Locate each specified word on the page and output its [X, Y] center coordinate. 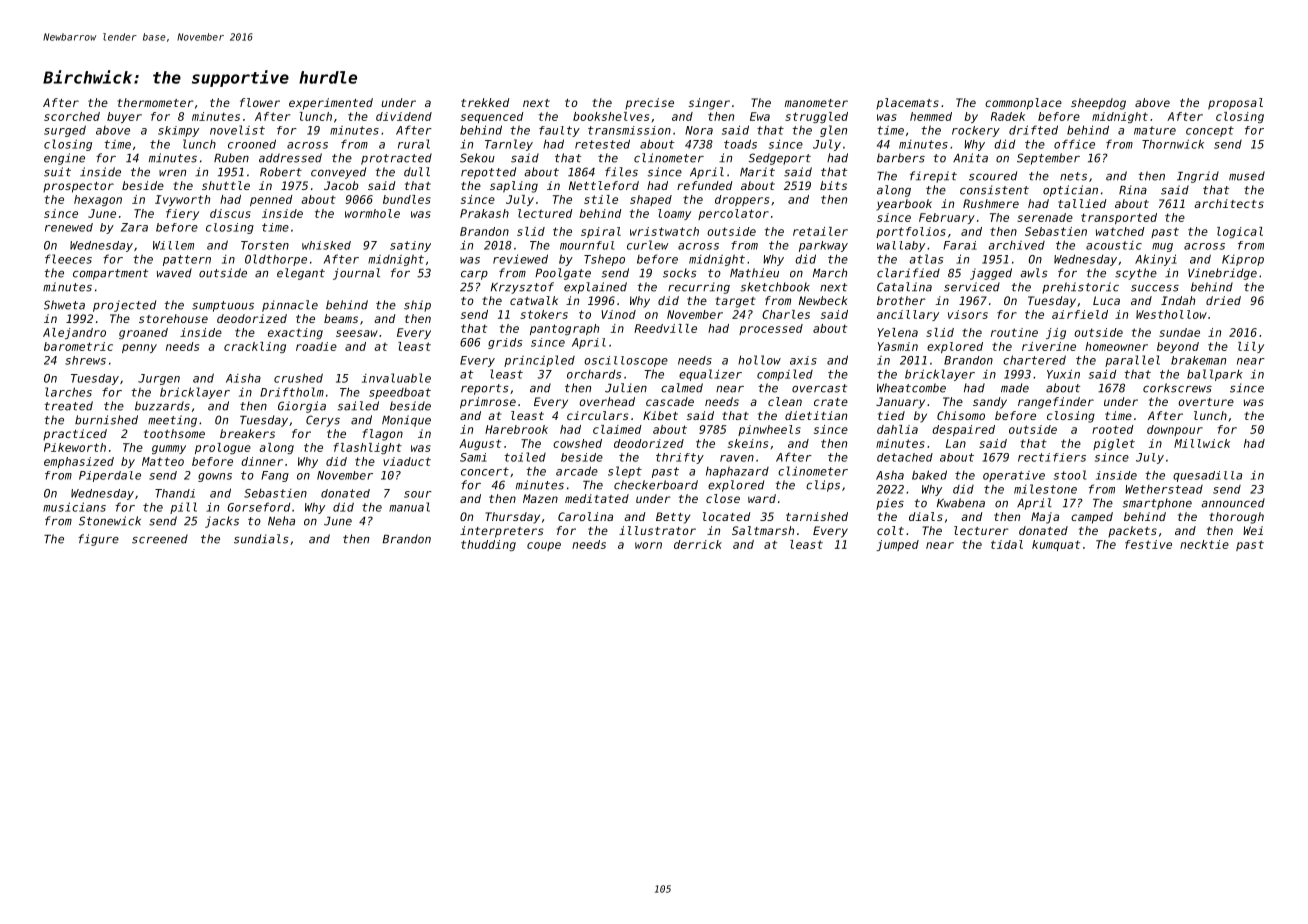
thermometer [155, 102]
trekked [485, 102]
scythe [1136, 274]
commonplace [1023, 104]
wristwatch [664, 231]
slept [625, 472]
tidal [1007, 544]
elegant [301, 274]
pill [183, 508]
